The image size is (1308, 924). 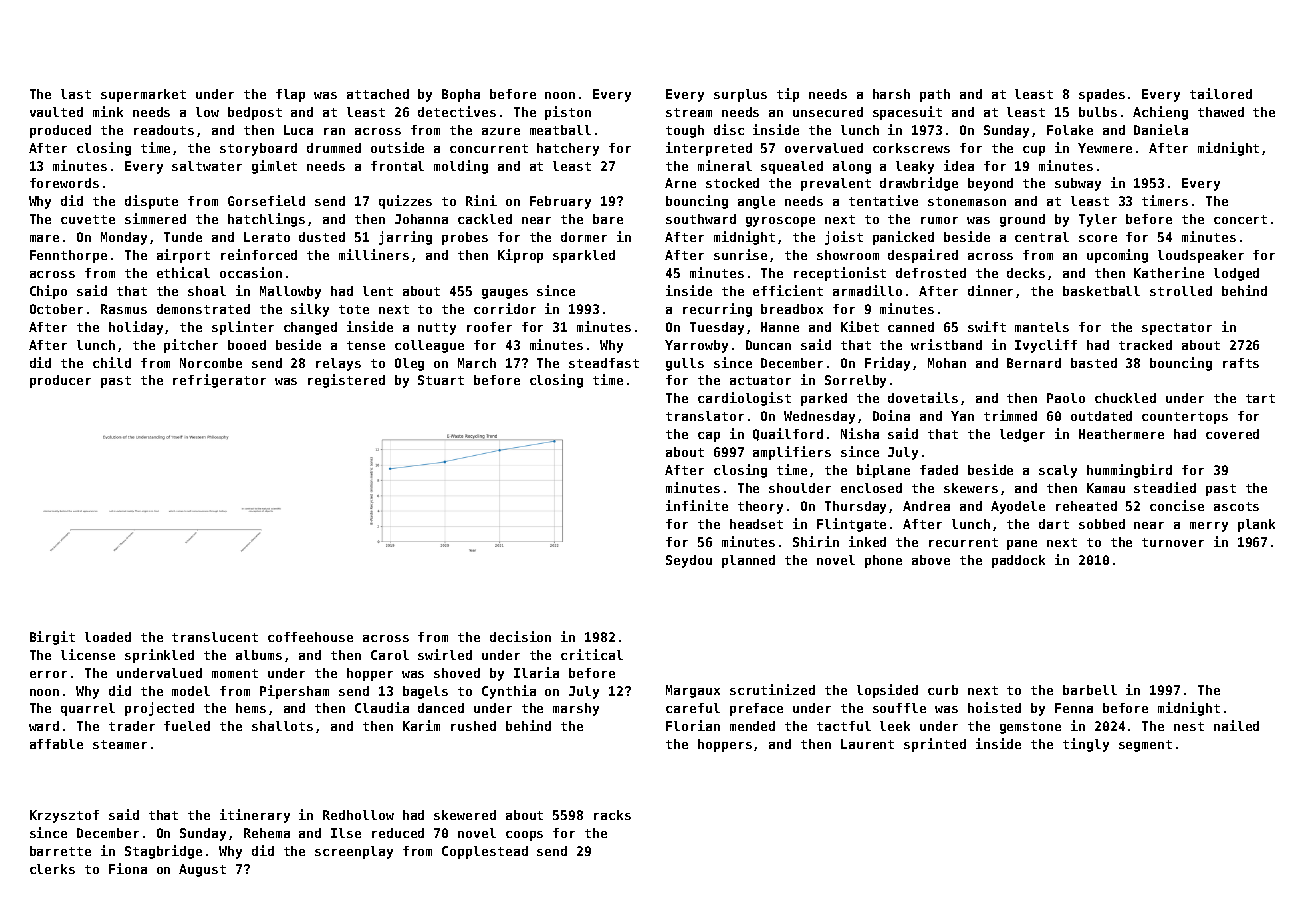 I want to click on Karim, so click(x=421, y=725).
